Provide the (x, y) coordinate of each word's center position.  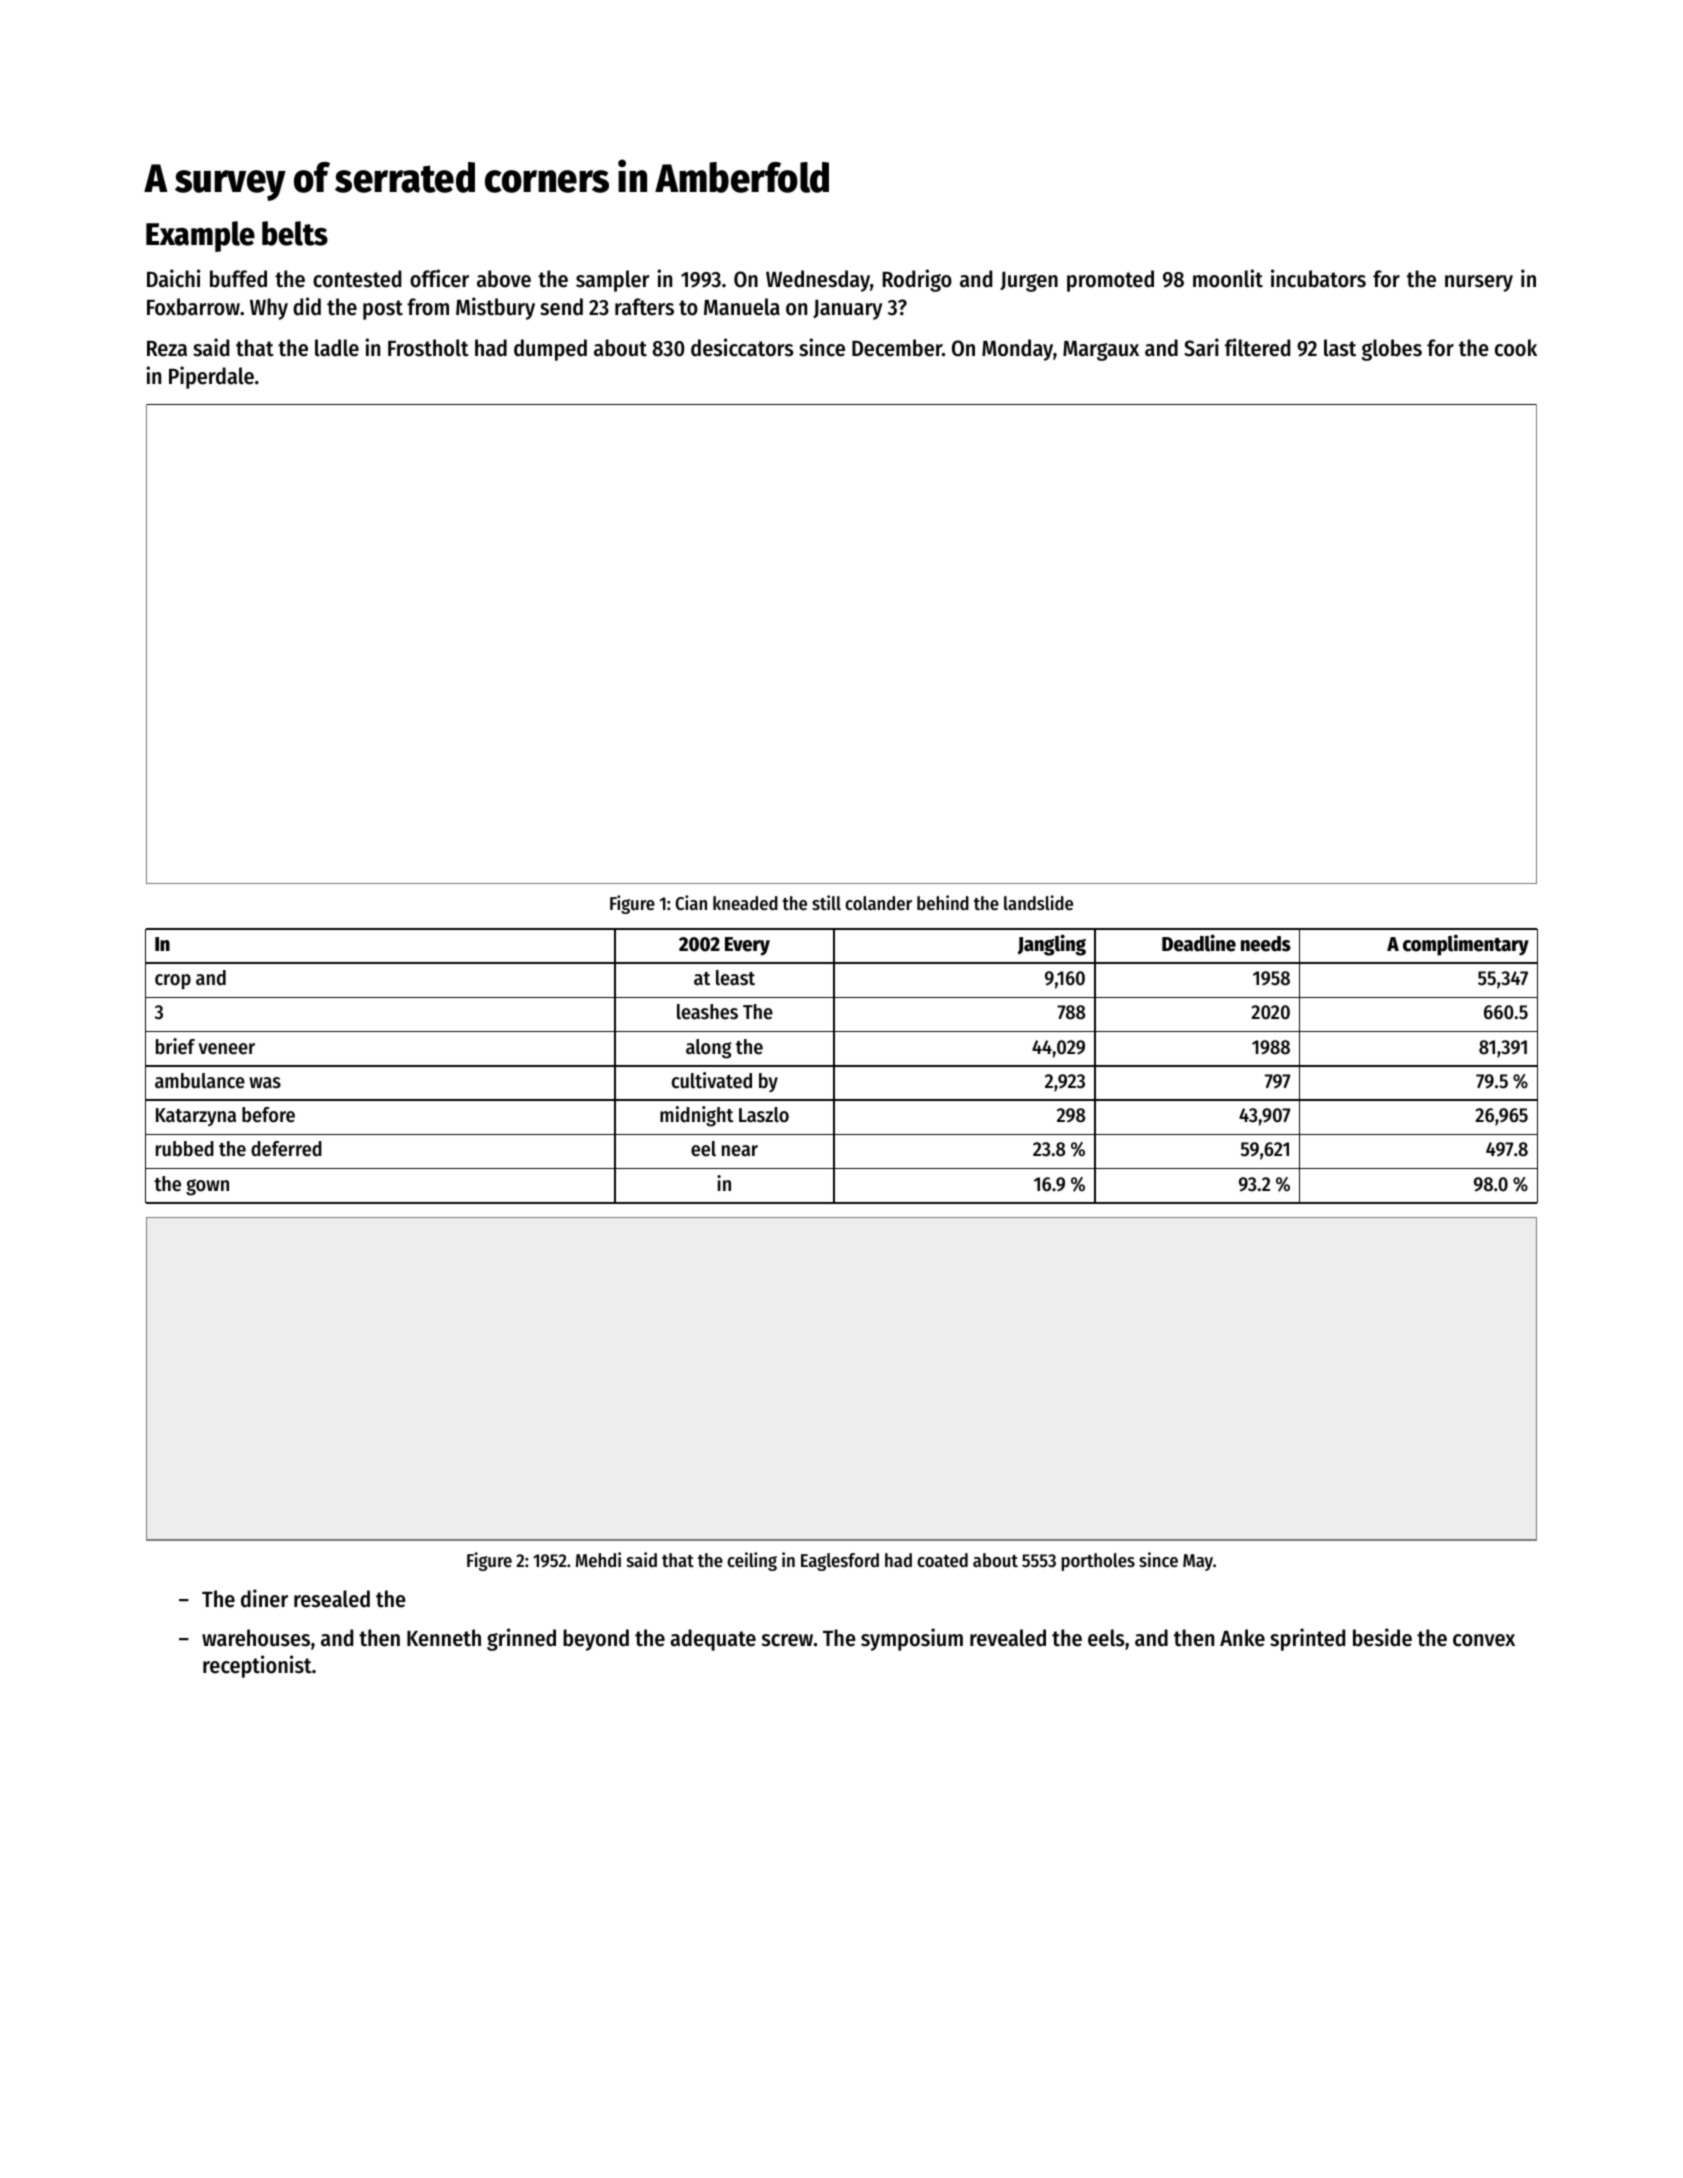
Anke (1242, 1638)
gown (207, 1187)
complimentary (1466, 945)
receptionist (257, 1666)
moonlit (1228, 278)
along (709, 1049)
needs (1266, 944)
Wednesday (818, 281)
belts (295, 233)
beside (1382, 1637)
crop (173, 982)
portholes (1098, 1562)
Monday (1017, 350)
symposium (912, 1639)
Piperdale (211, 377)
